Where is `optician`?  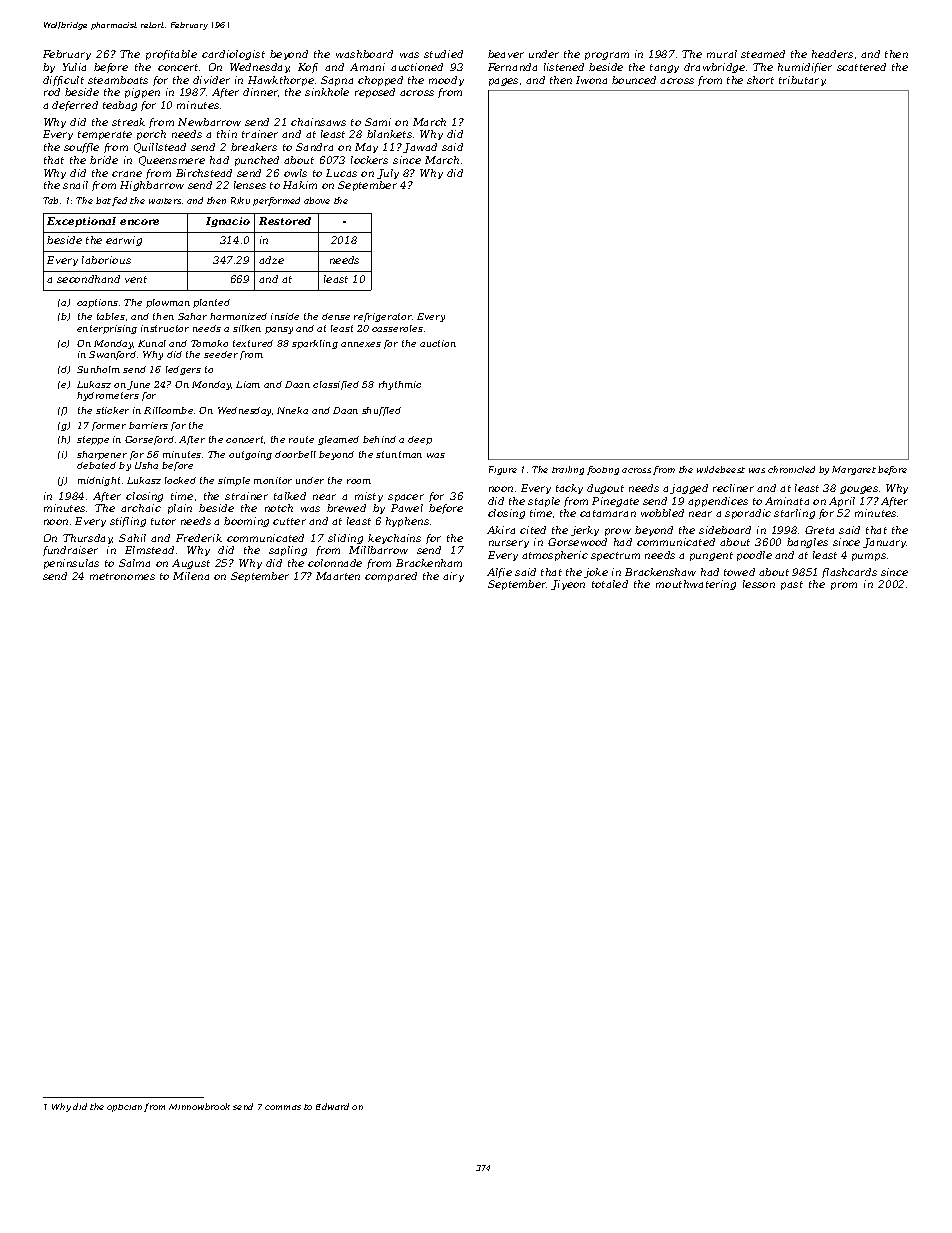 optician is located at coordinates (124, 1108).
